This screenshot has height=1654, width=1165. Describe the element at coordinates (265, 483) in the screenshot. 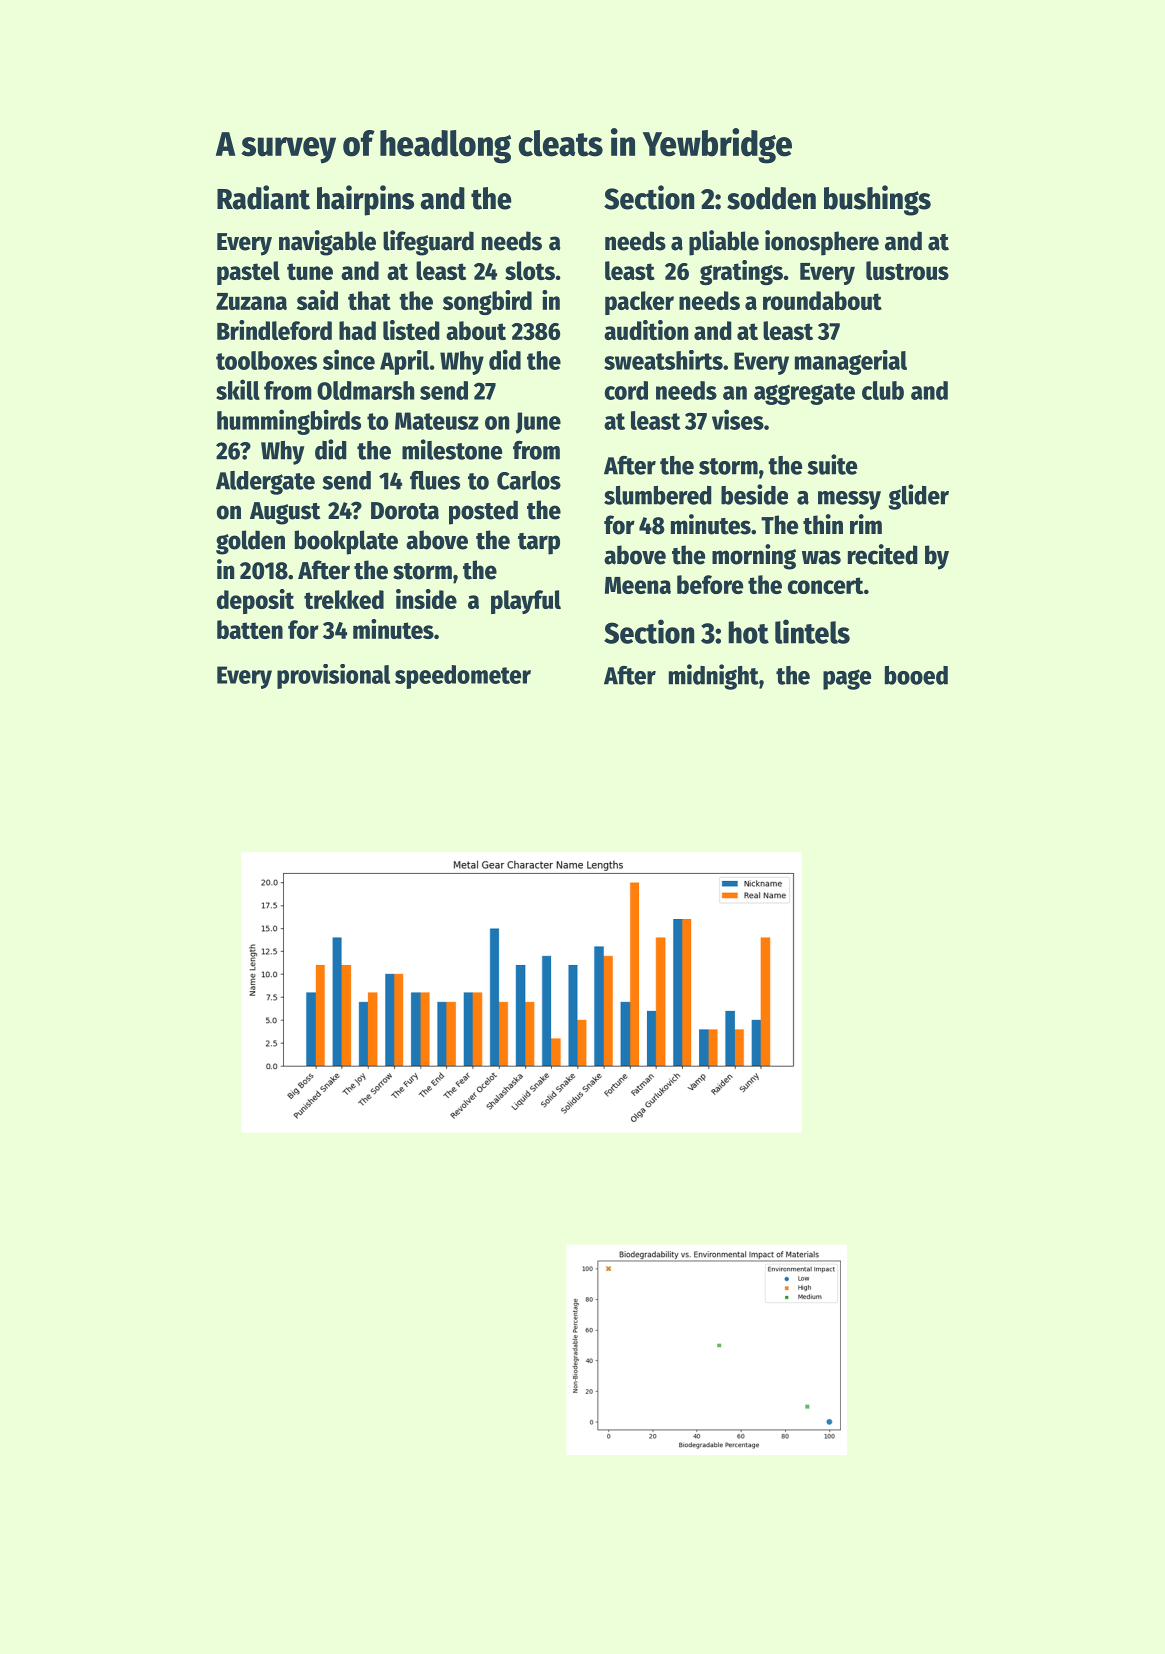

I see `Aldergate` at that location.
